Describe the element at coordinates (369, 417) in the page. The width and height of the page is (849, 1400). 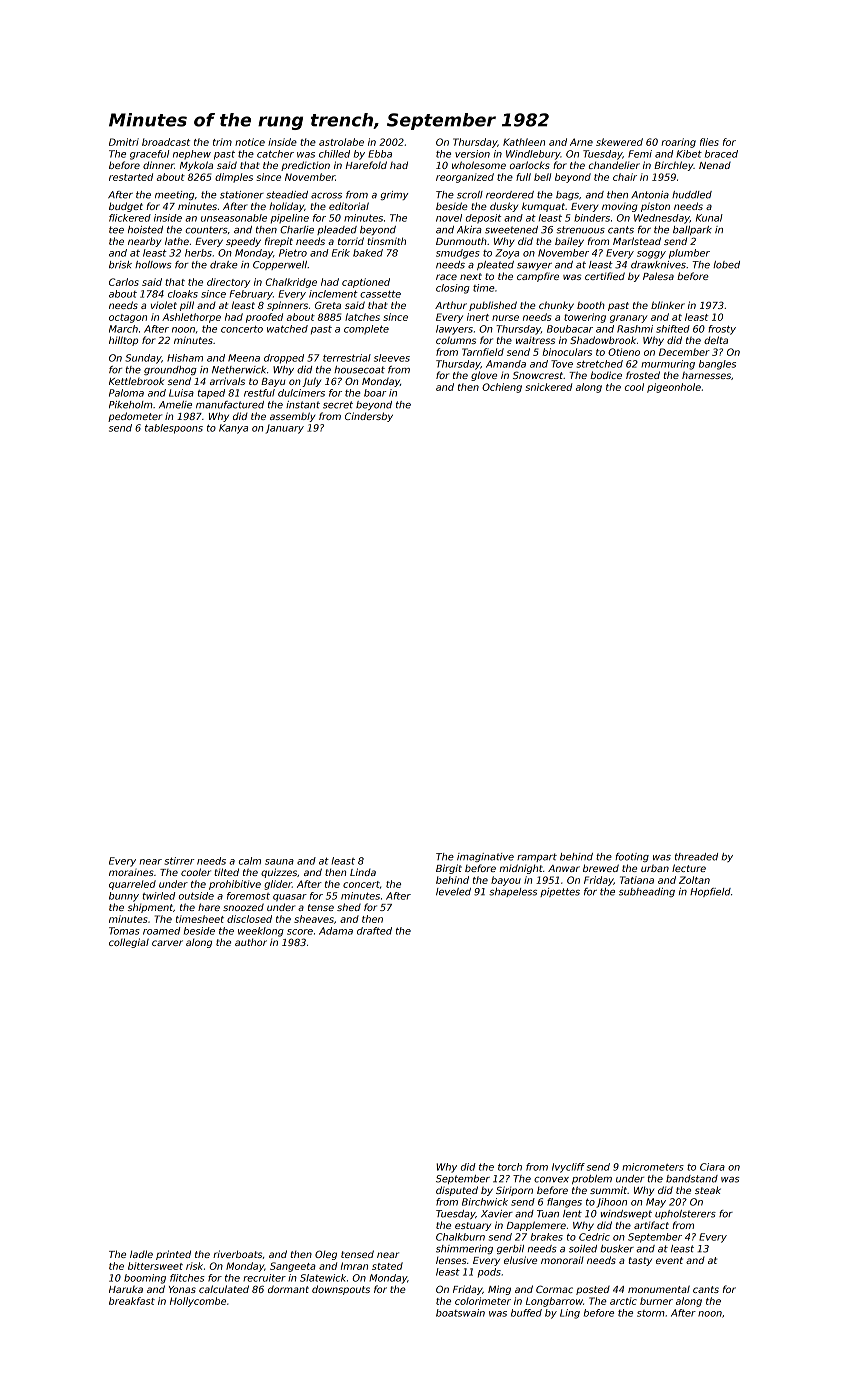
I see `Cindersby` at that location.
